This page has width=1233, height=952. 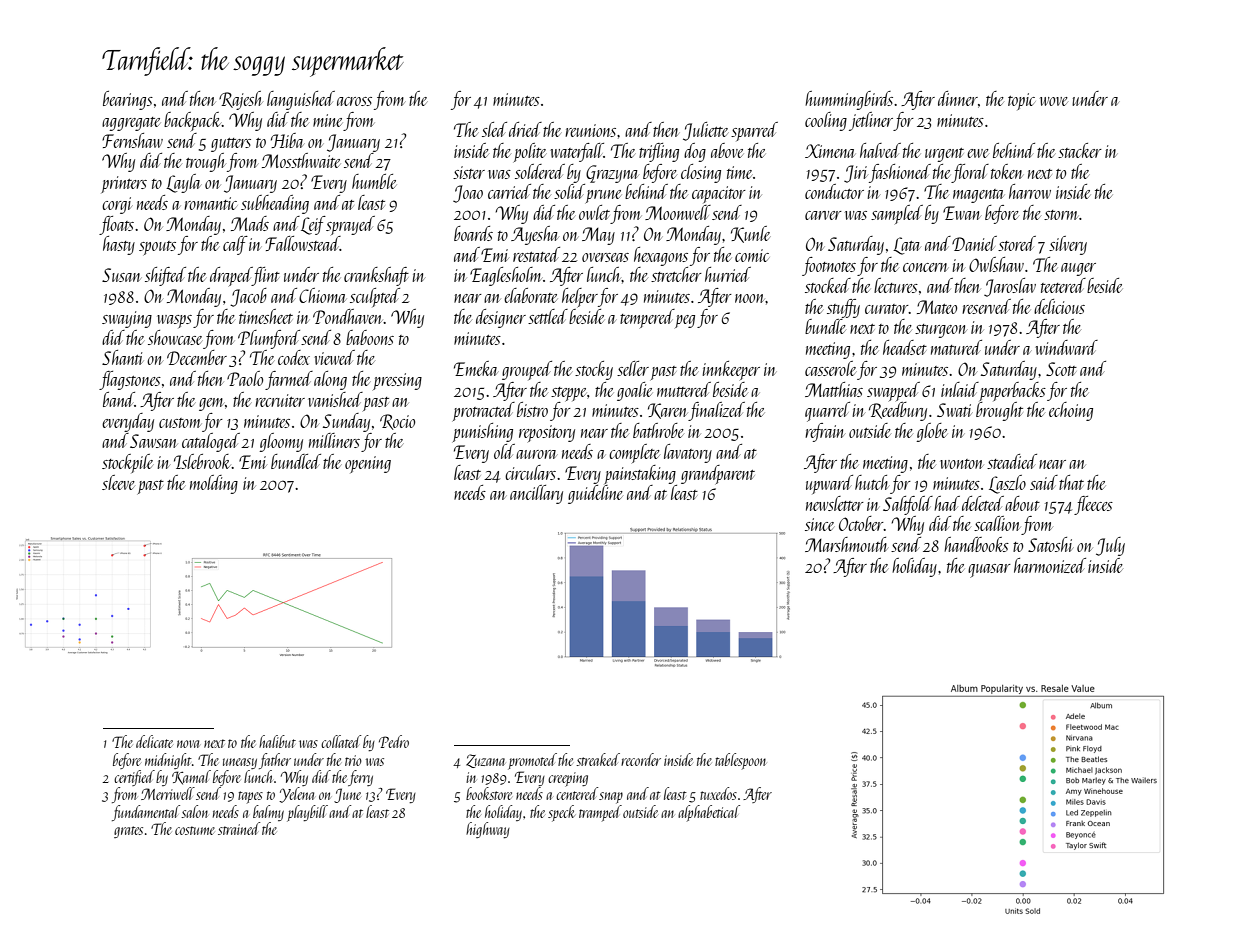 What do you see at coordinates (214, 484) in the page?
I see `molding` at bounding box center [214, 484].
